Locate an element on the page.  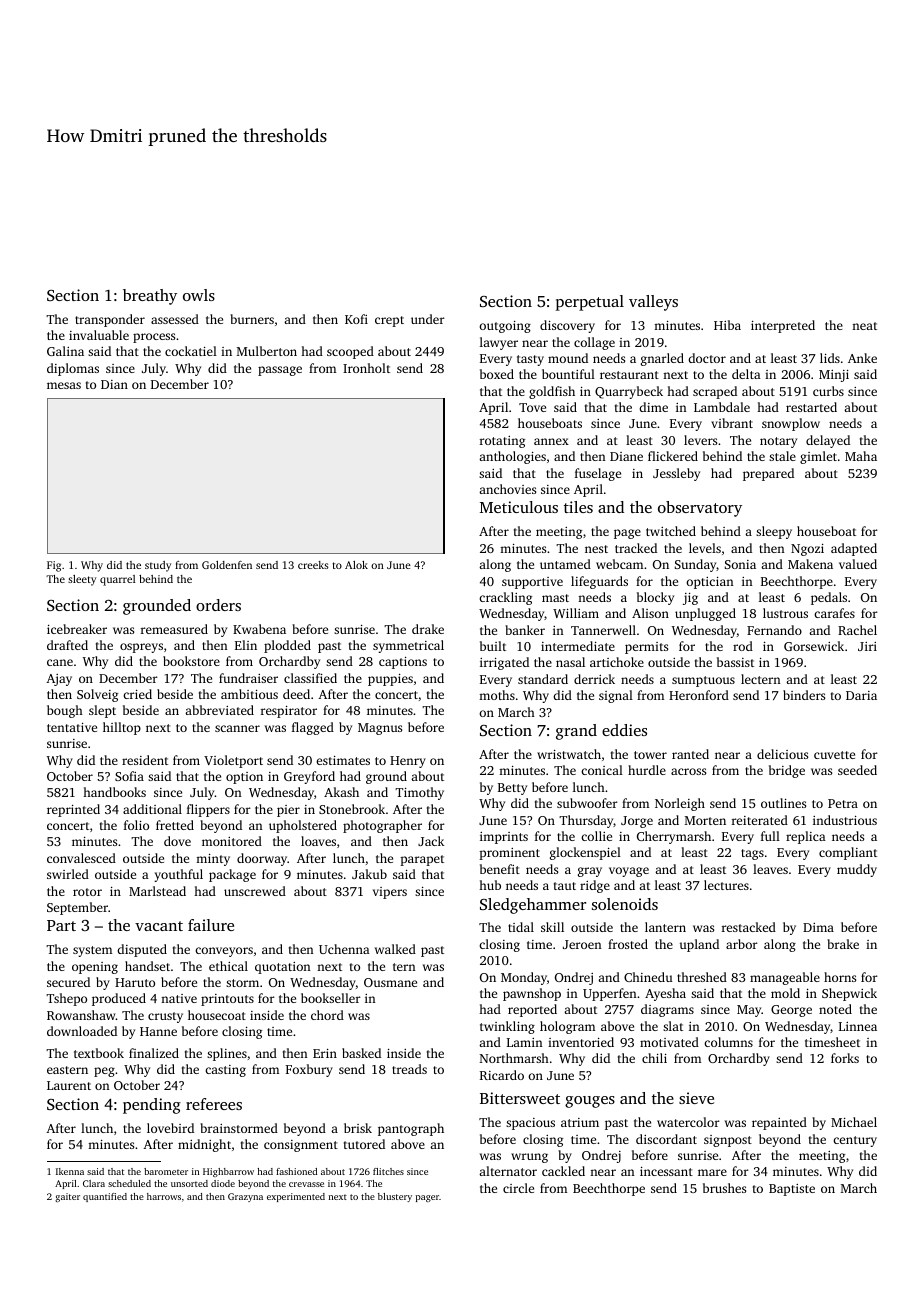
Baptiste is located at coordinates (792, 1190).
